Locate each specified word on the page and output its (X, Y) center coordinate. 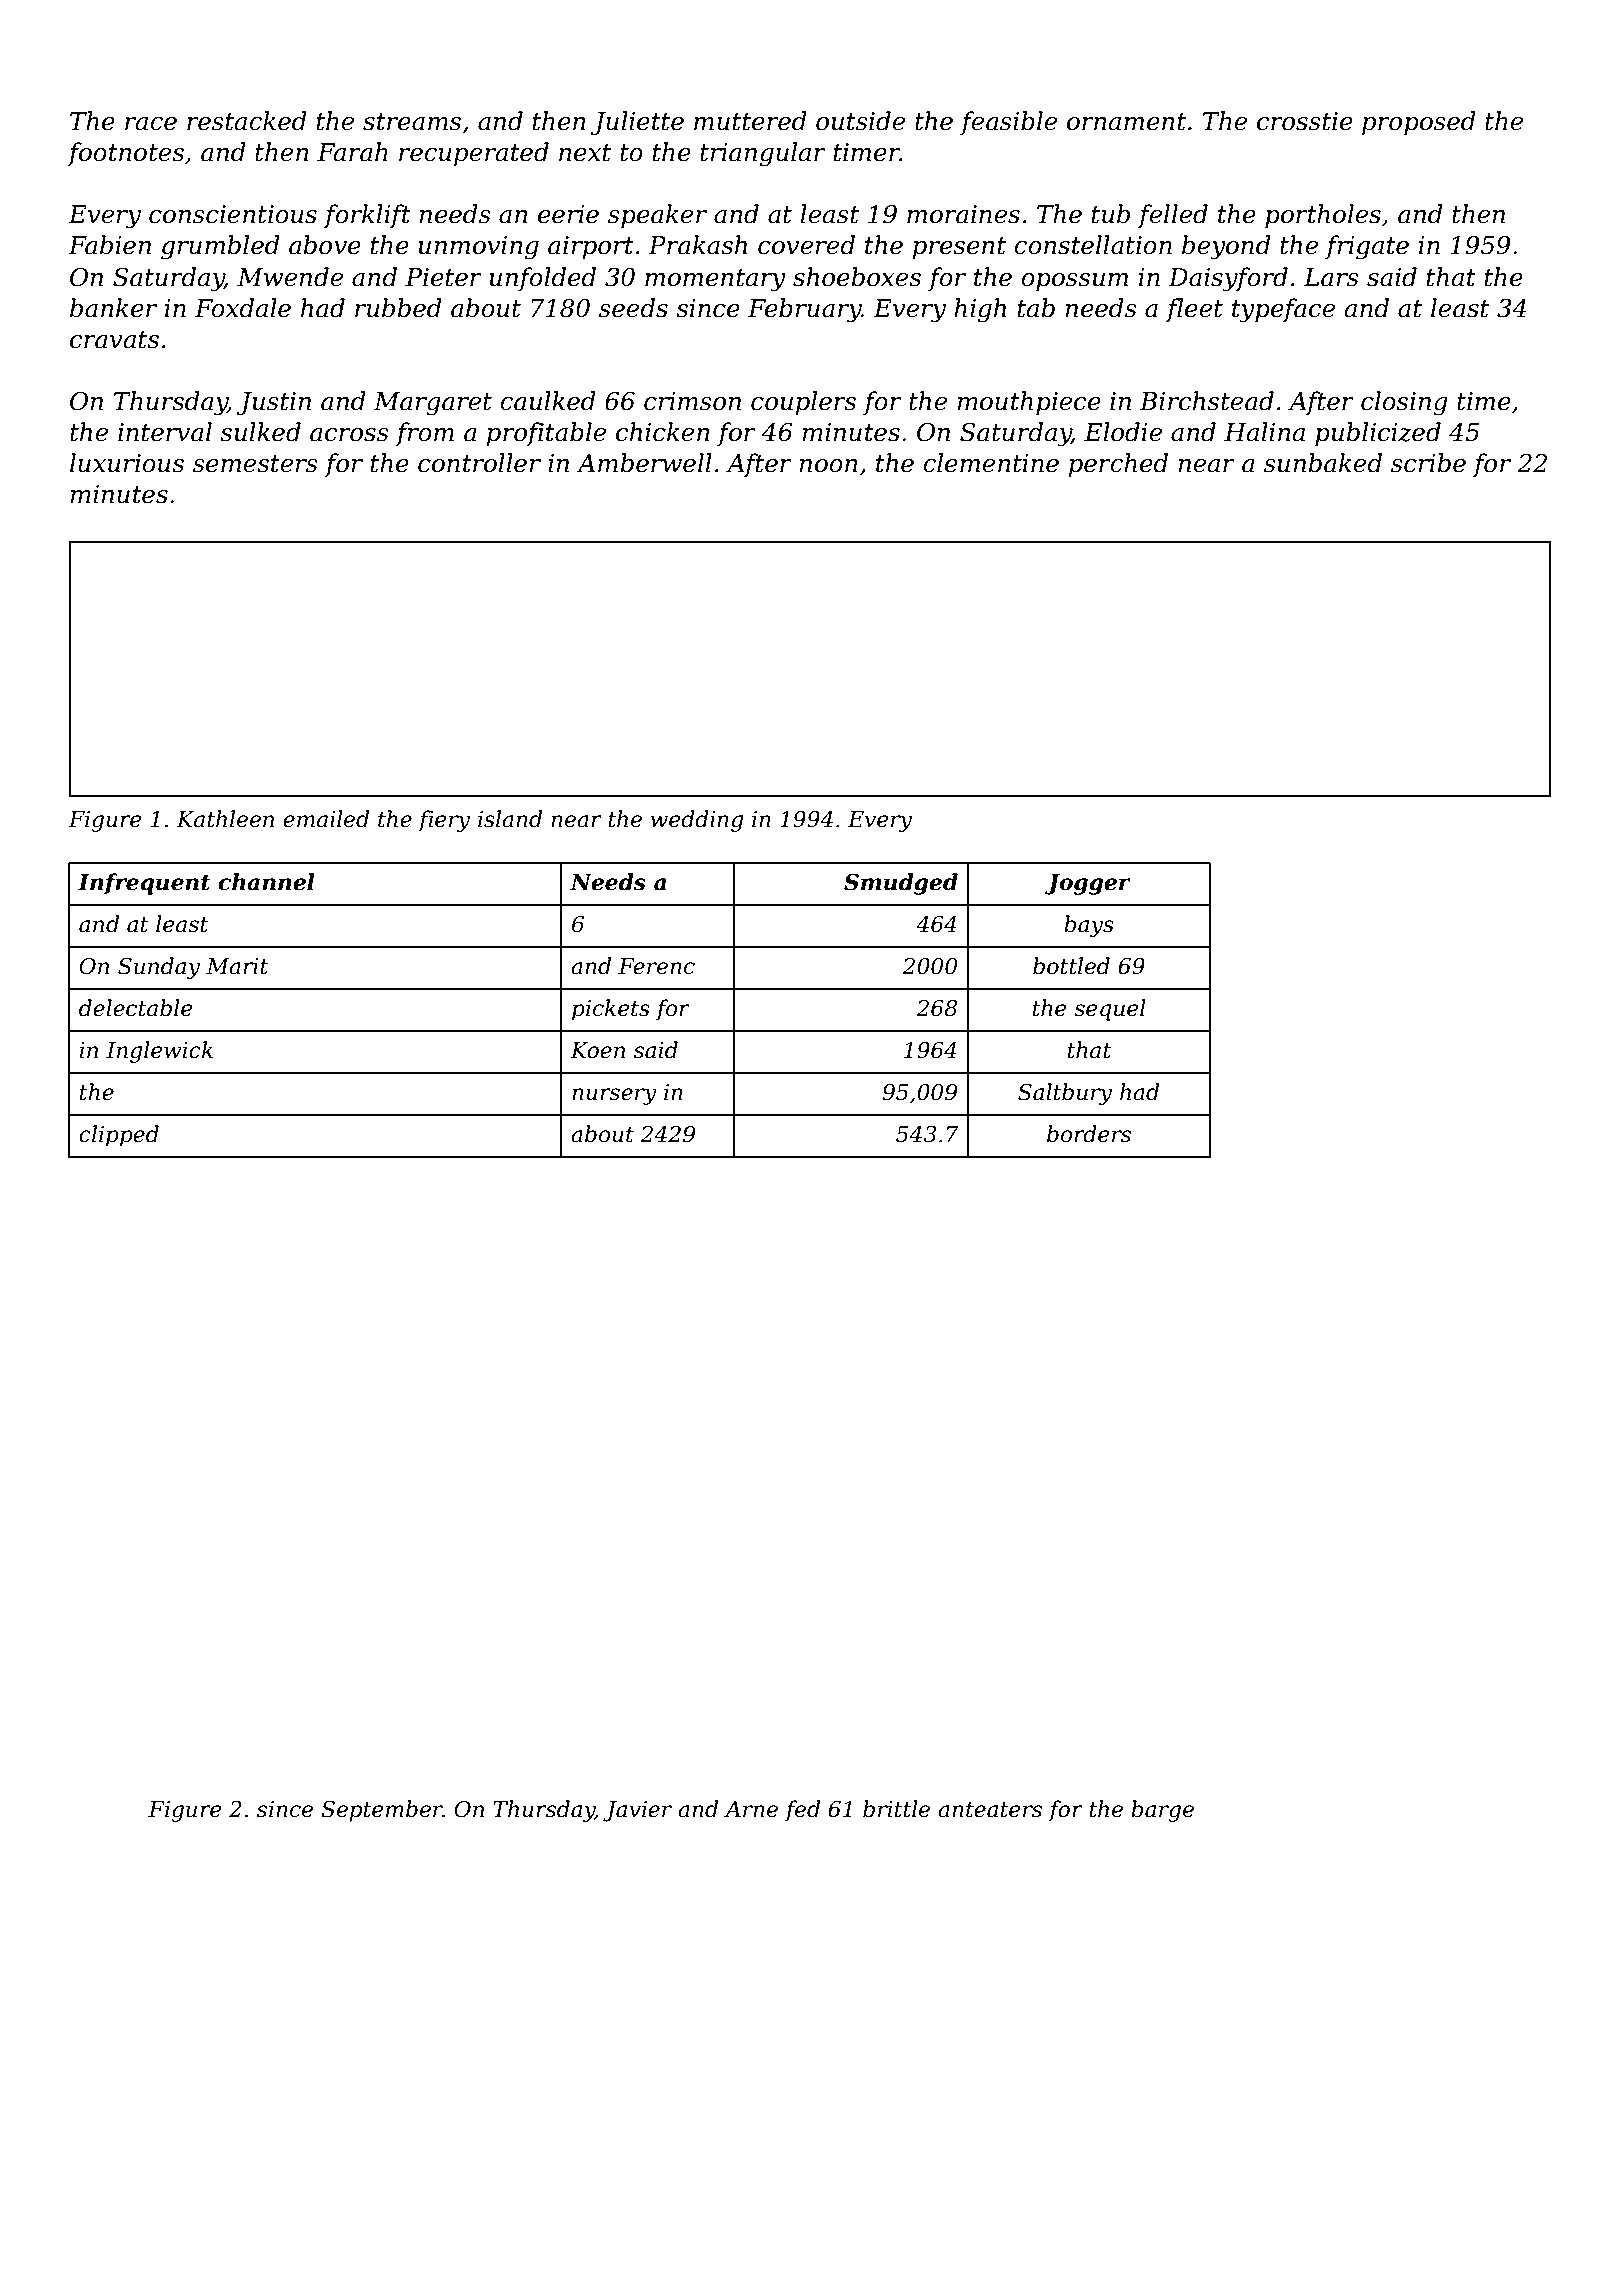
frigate (1367, 247)
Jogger (1088, 884)
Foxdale (243, 308)
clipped (119, 1136)
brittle (896, 1809)
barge (1162, 1811)
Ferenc (656, 966)
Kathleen (225, 819)
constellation (1093, 245)
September (382, 1811)
